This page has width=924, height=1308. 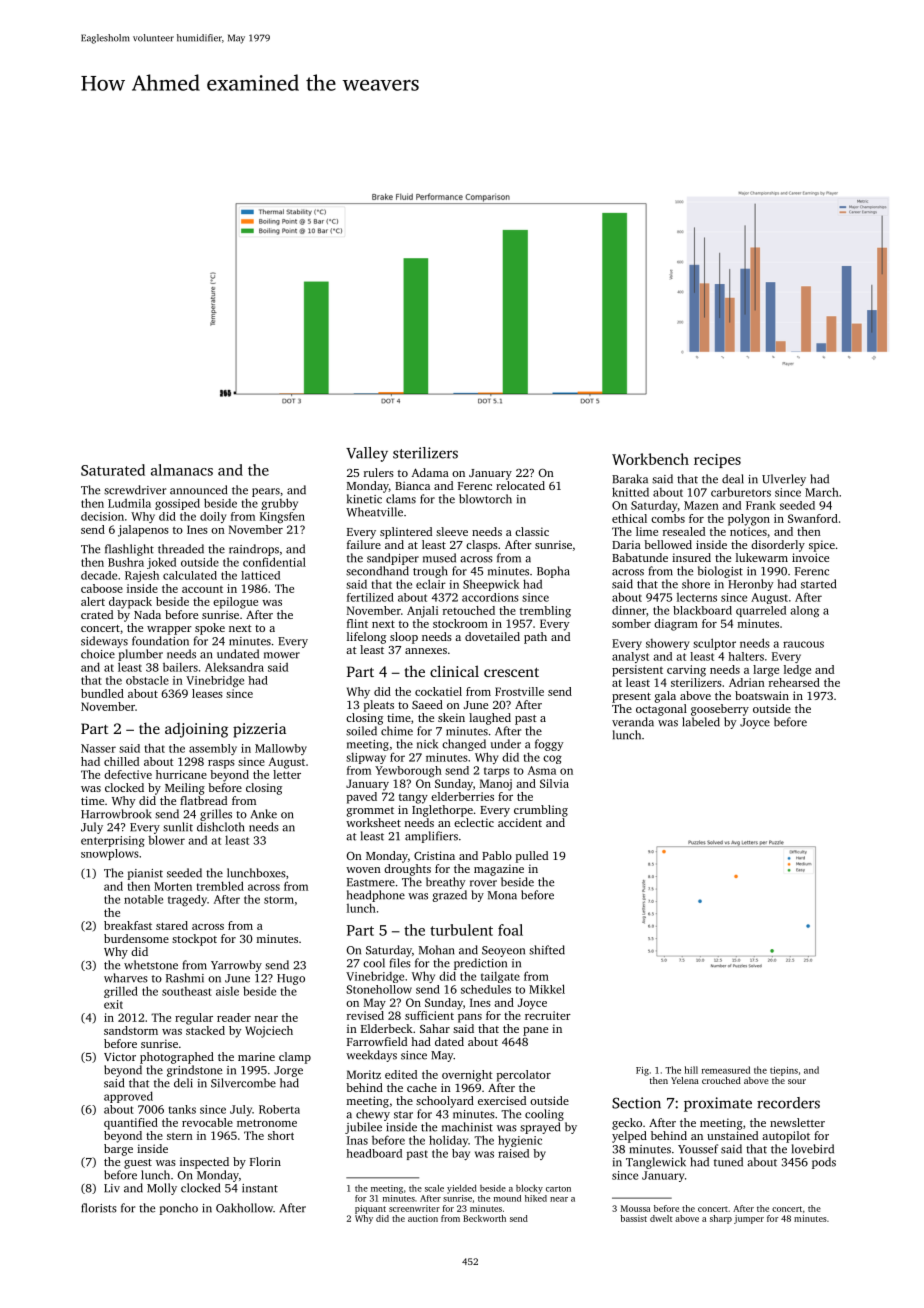 What do you see at coordinates (128, 1097) in the page?
I see `approved` at bounding box center [128, 1097].
